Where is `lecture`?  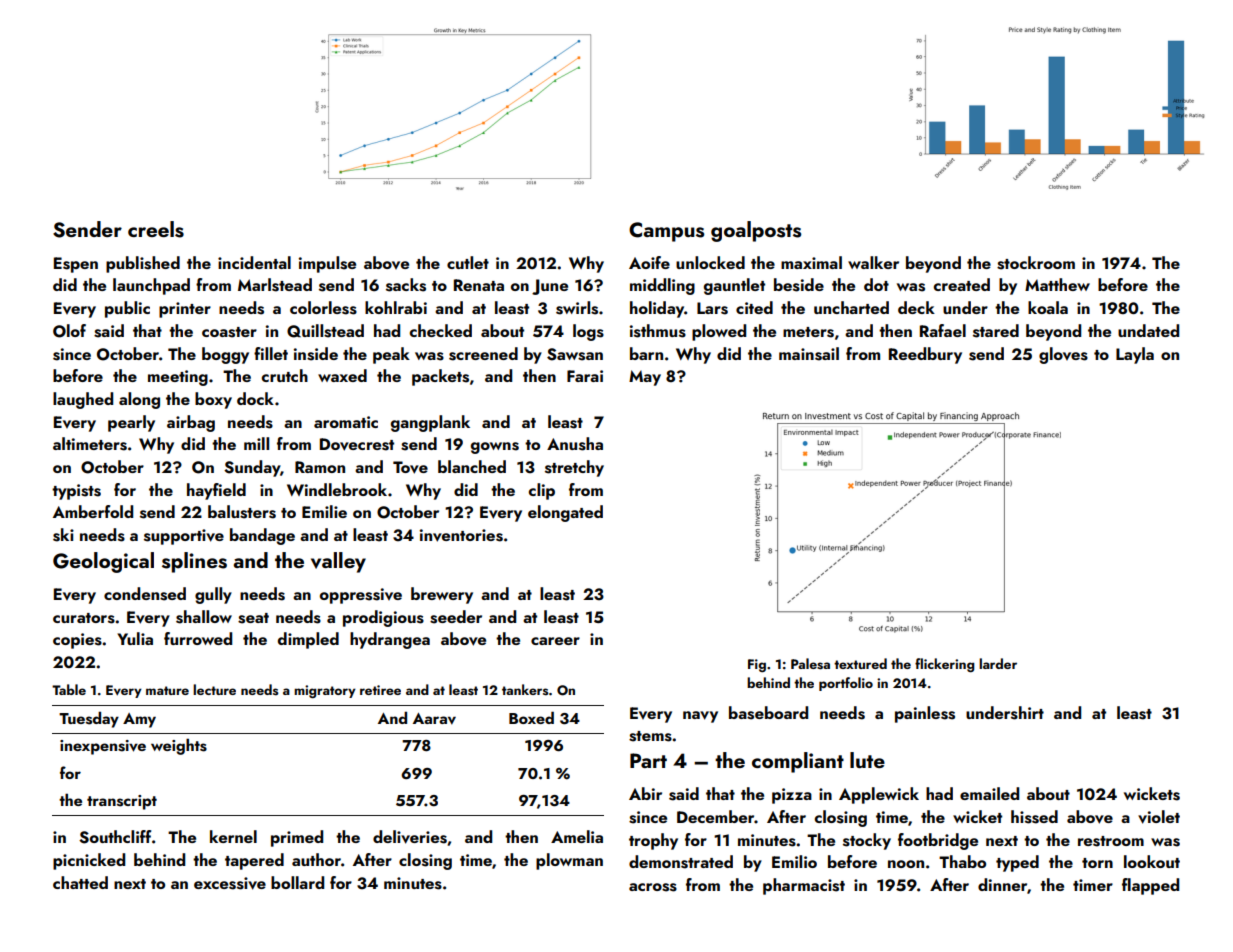 lecture is located at coordinates (214, 689).
